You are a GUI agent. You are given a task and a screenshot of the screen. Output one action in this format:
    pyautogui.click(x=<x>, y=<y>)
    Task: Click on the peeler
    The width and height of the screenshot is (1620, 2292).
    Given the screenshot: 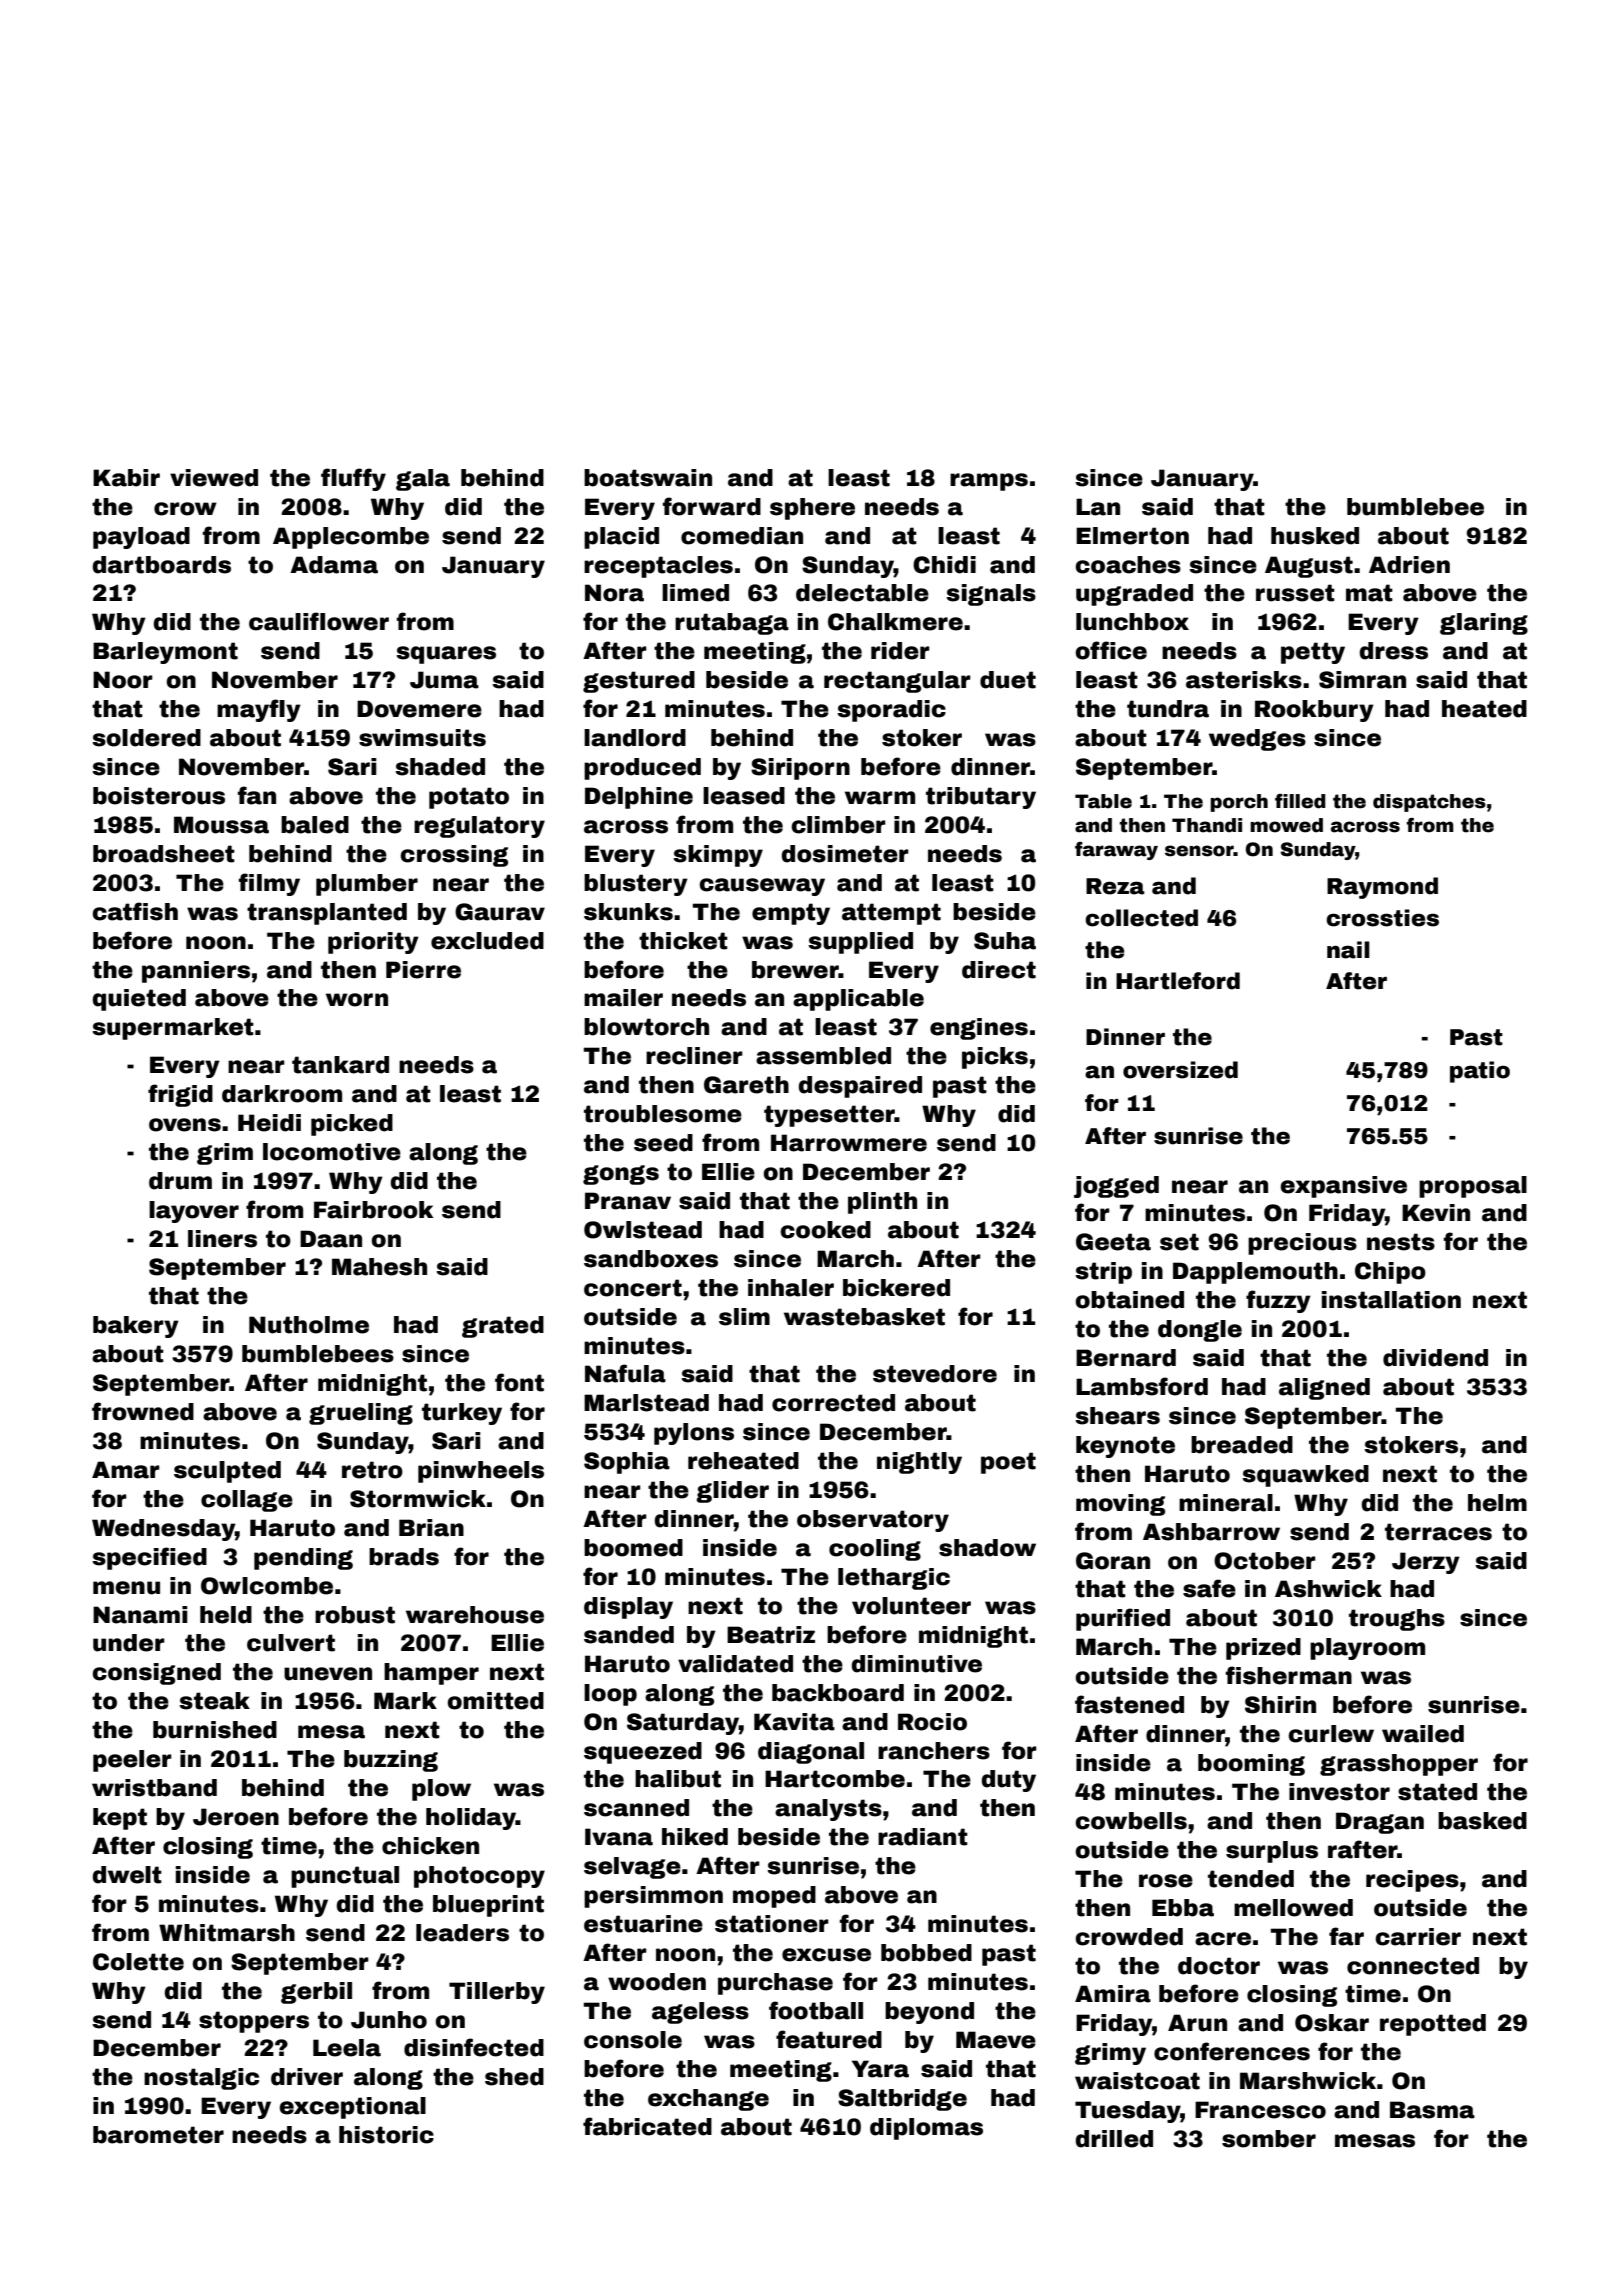 What is the action you would take?
    pyautogui.click(x=132, y=1761)
